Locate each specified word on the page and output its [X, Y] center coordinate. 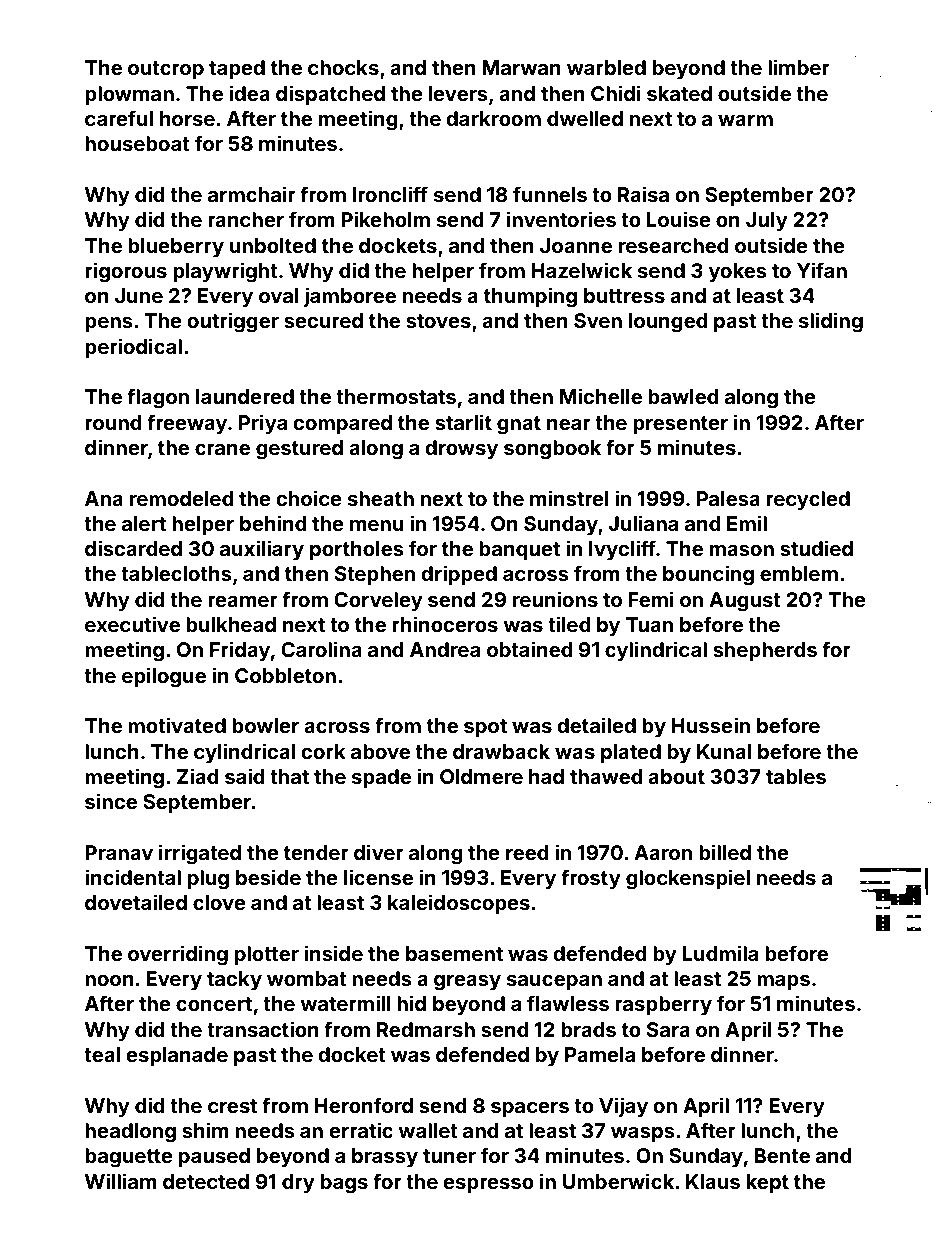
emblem [799, 573]
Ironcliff [390, 194]
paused [214, 1157]
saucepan [554, 982]
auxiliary [262, 550]
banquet [519, 550]
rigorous [126, 272]
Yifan [822, 270]
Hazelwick [582, 270]
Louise [679, 219]
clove [219, 902]
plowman [129, 95]
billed [725, 852]
